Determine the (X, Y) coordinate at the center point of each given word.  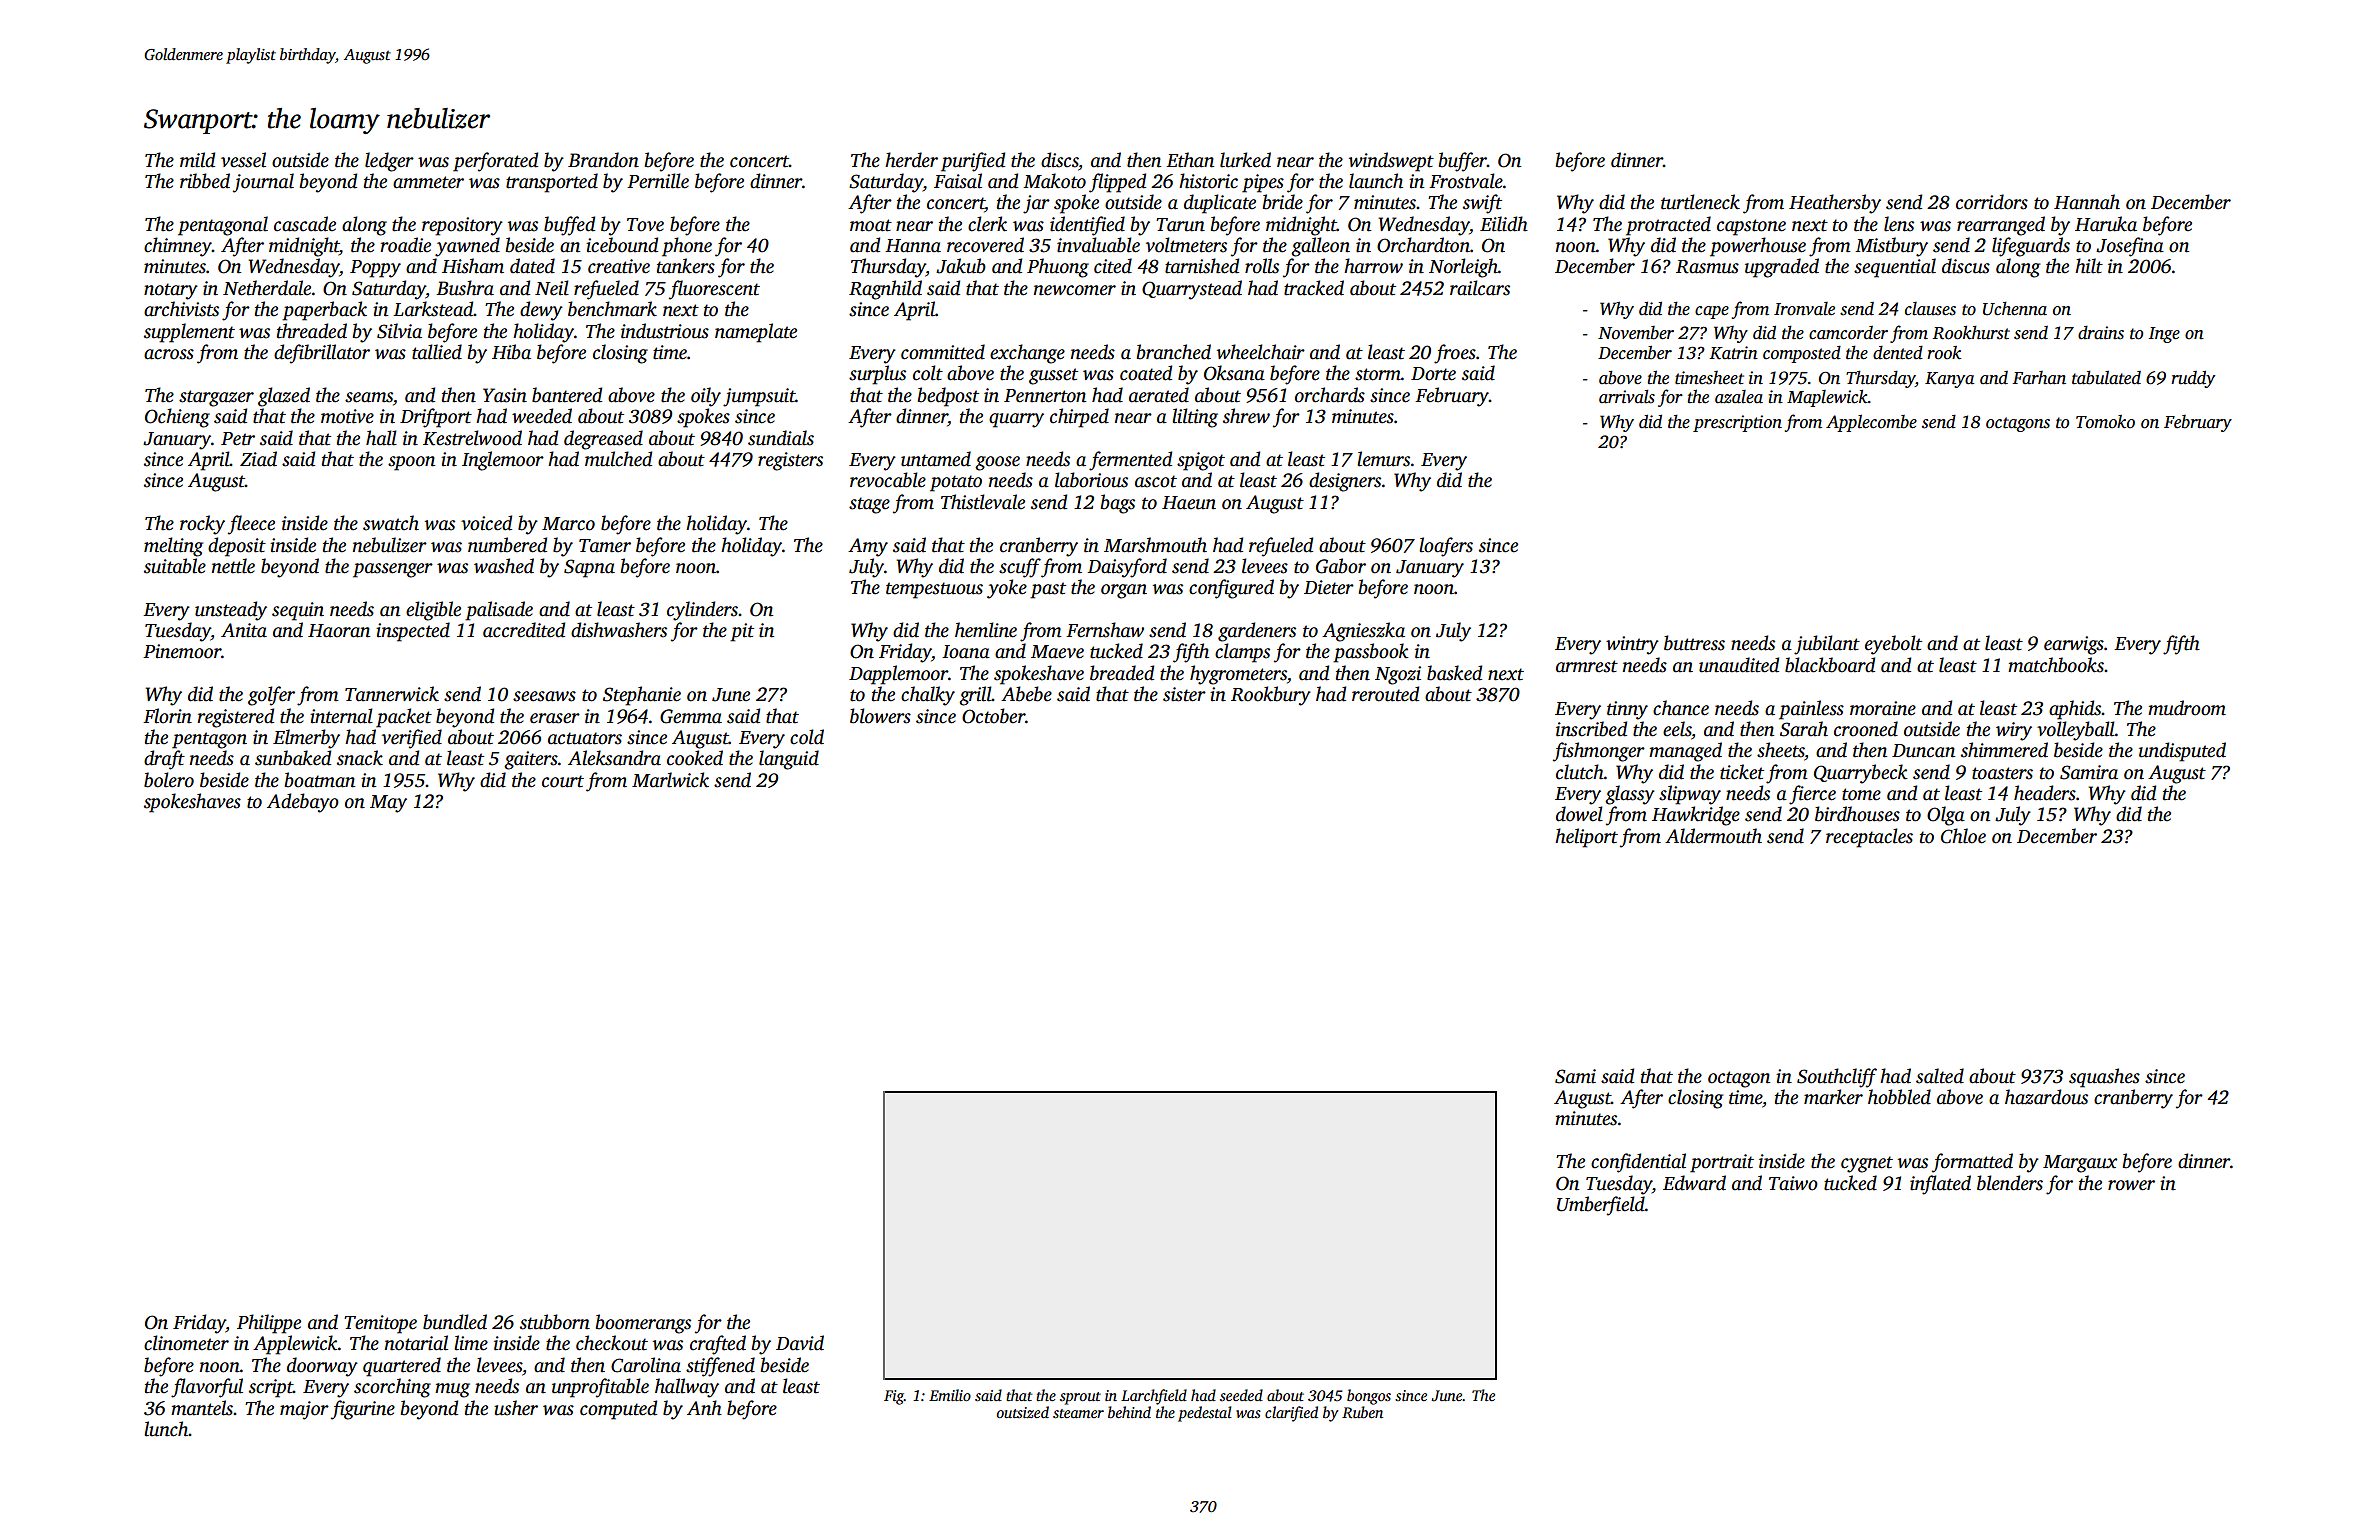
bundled (455, 1322)
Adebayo (303, 803)
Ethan (1190, 160)
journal (263, 183)
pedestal (1205, 1414)
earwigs (2074, 645)
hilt (2089, 266)
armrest (1587, 666)
